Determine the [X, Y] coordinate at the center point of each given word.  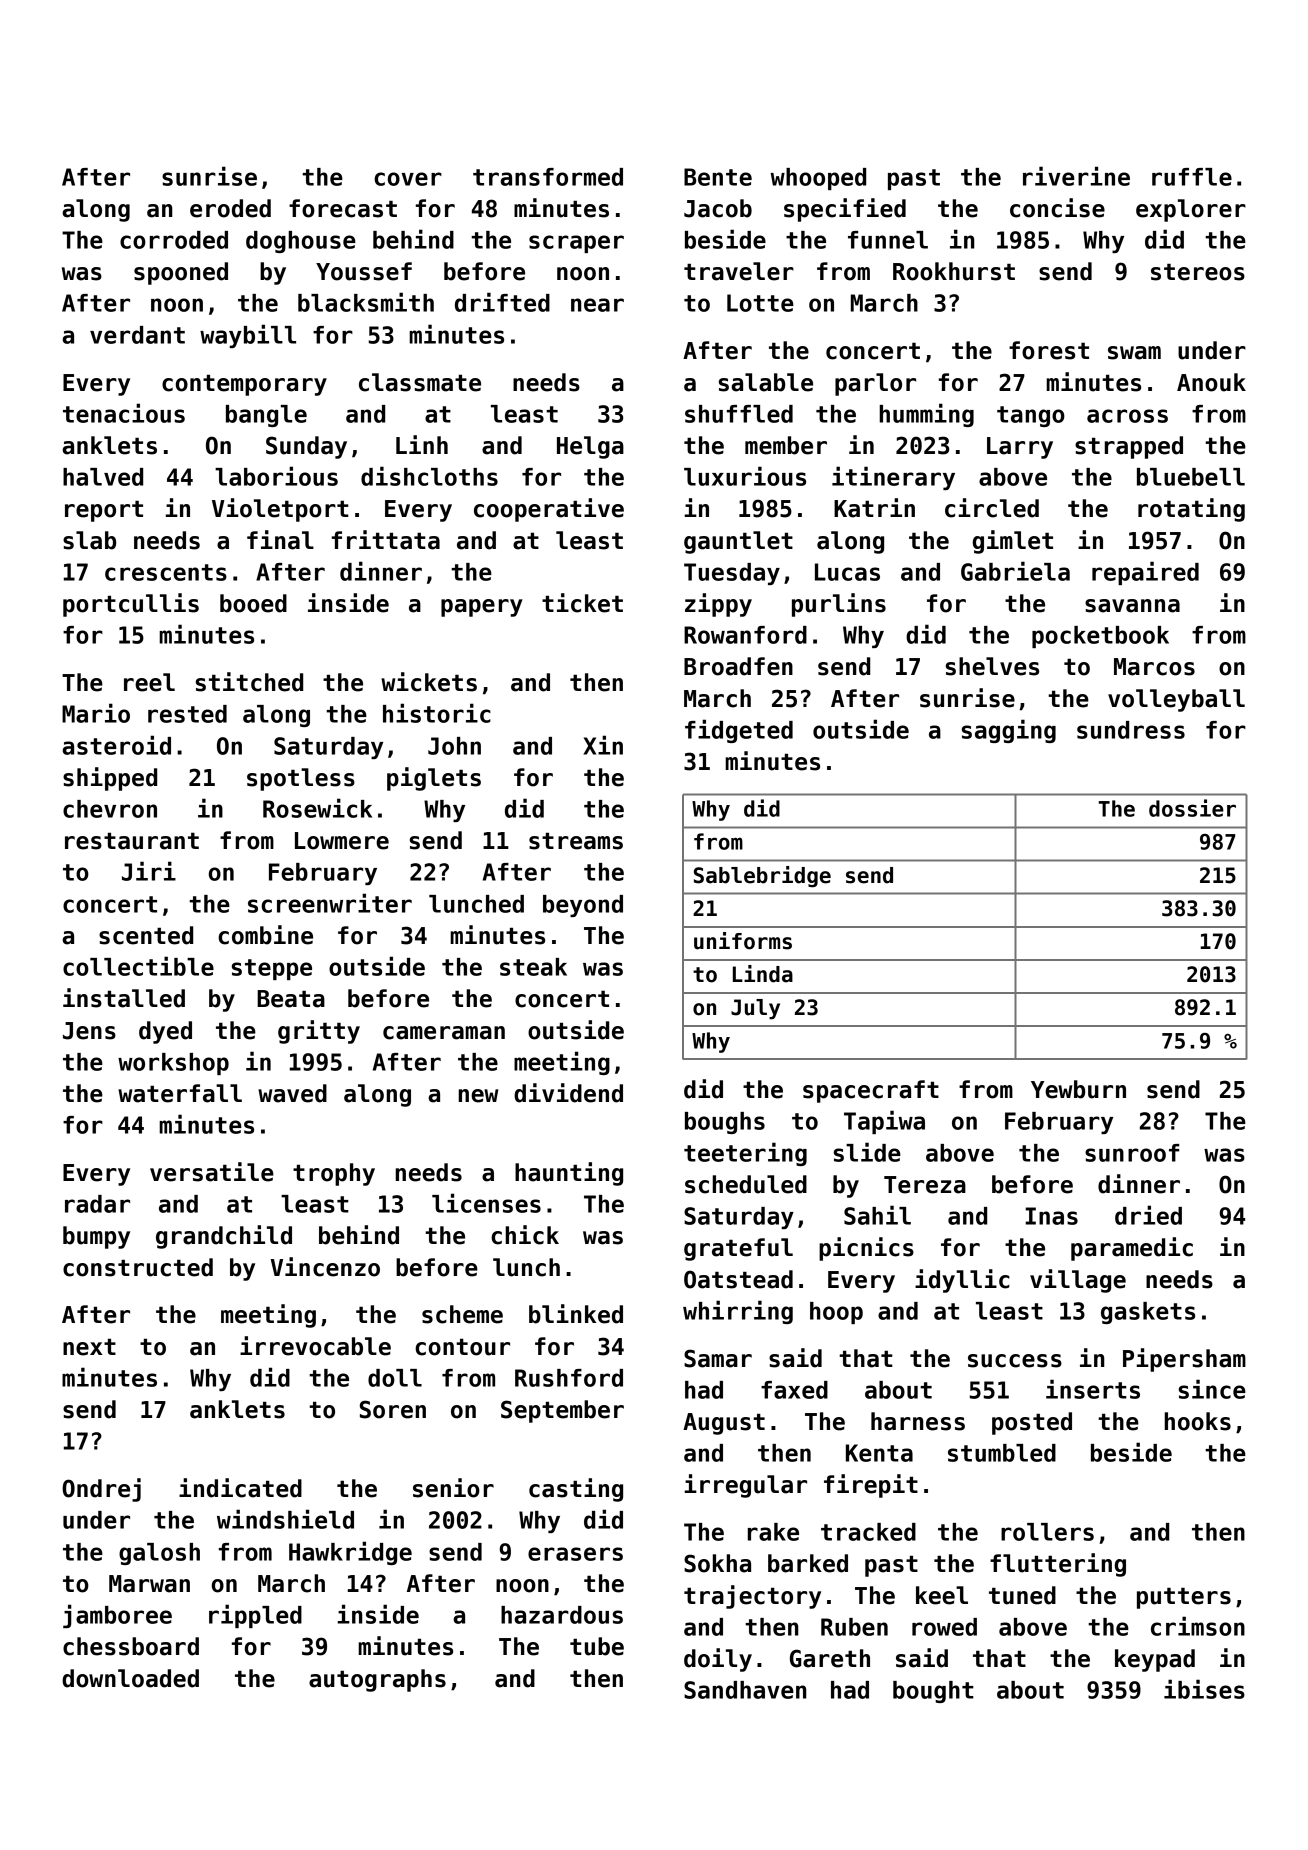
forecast [343, 208]
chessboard [131, 1646]
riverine [1076, 176]
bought [933, 1692]
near [597, 305]
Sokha [717, 1563]
